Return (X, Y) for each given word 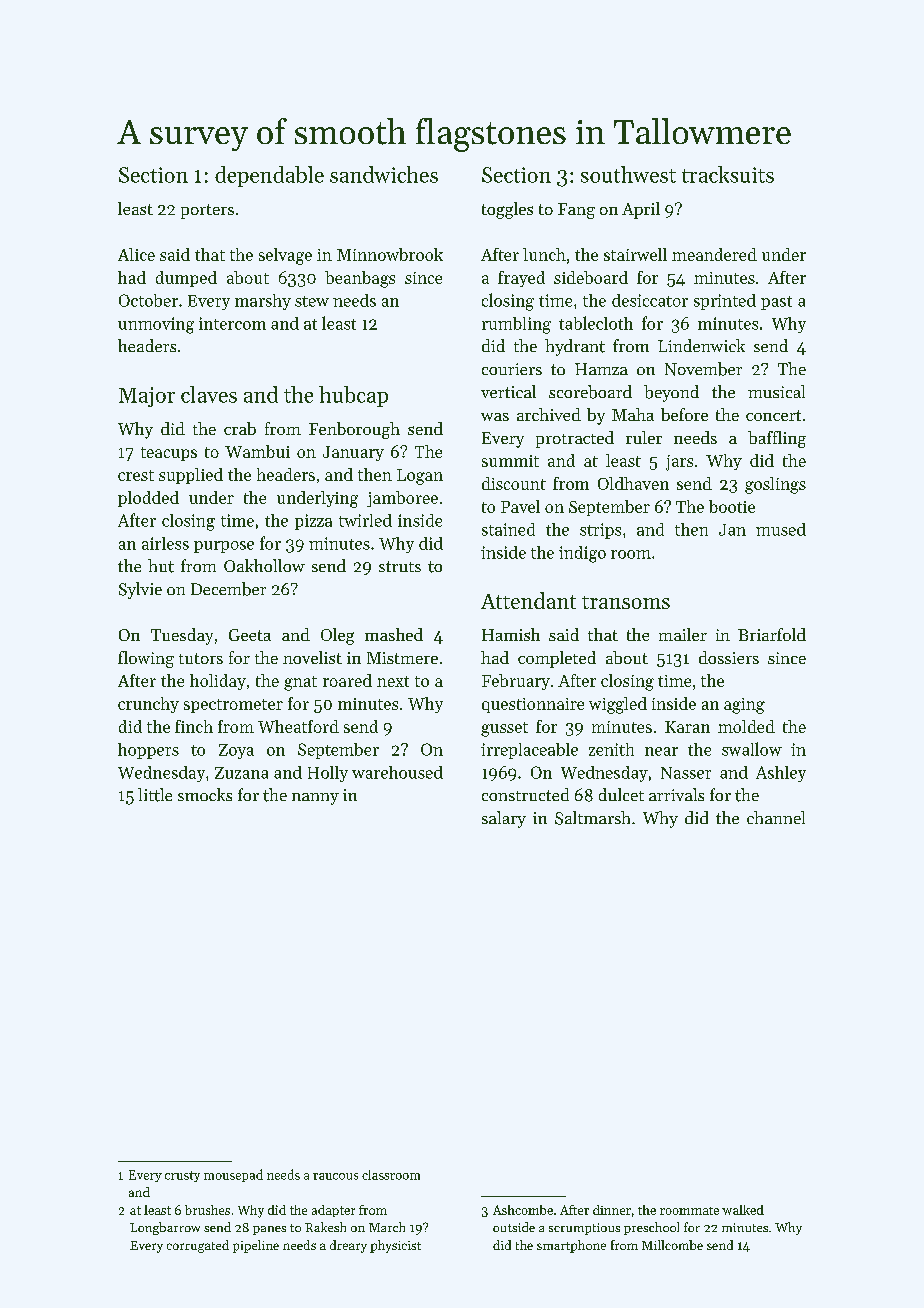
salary (504, 819)
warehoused (397, 772)
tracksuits (728, 174)
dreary (348, 1246)
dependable (269, 176)
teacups (169, 454)
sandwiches (384, 174)
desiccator (650, 300)
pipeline (256, 1246)
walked (743, 1210)
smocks (205, 794)
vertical (508, 391)
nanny (315, 799)
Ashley (781, 774)
